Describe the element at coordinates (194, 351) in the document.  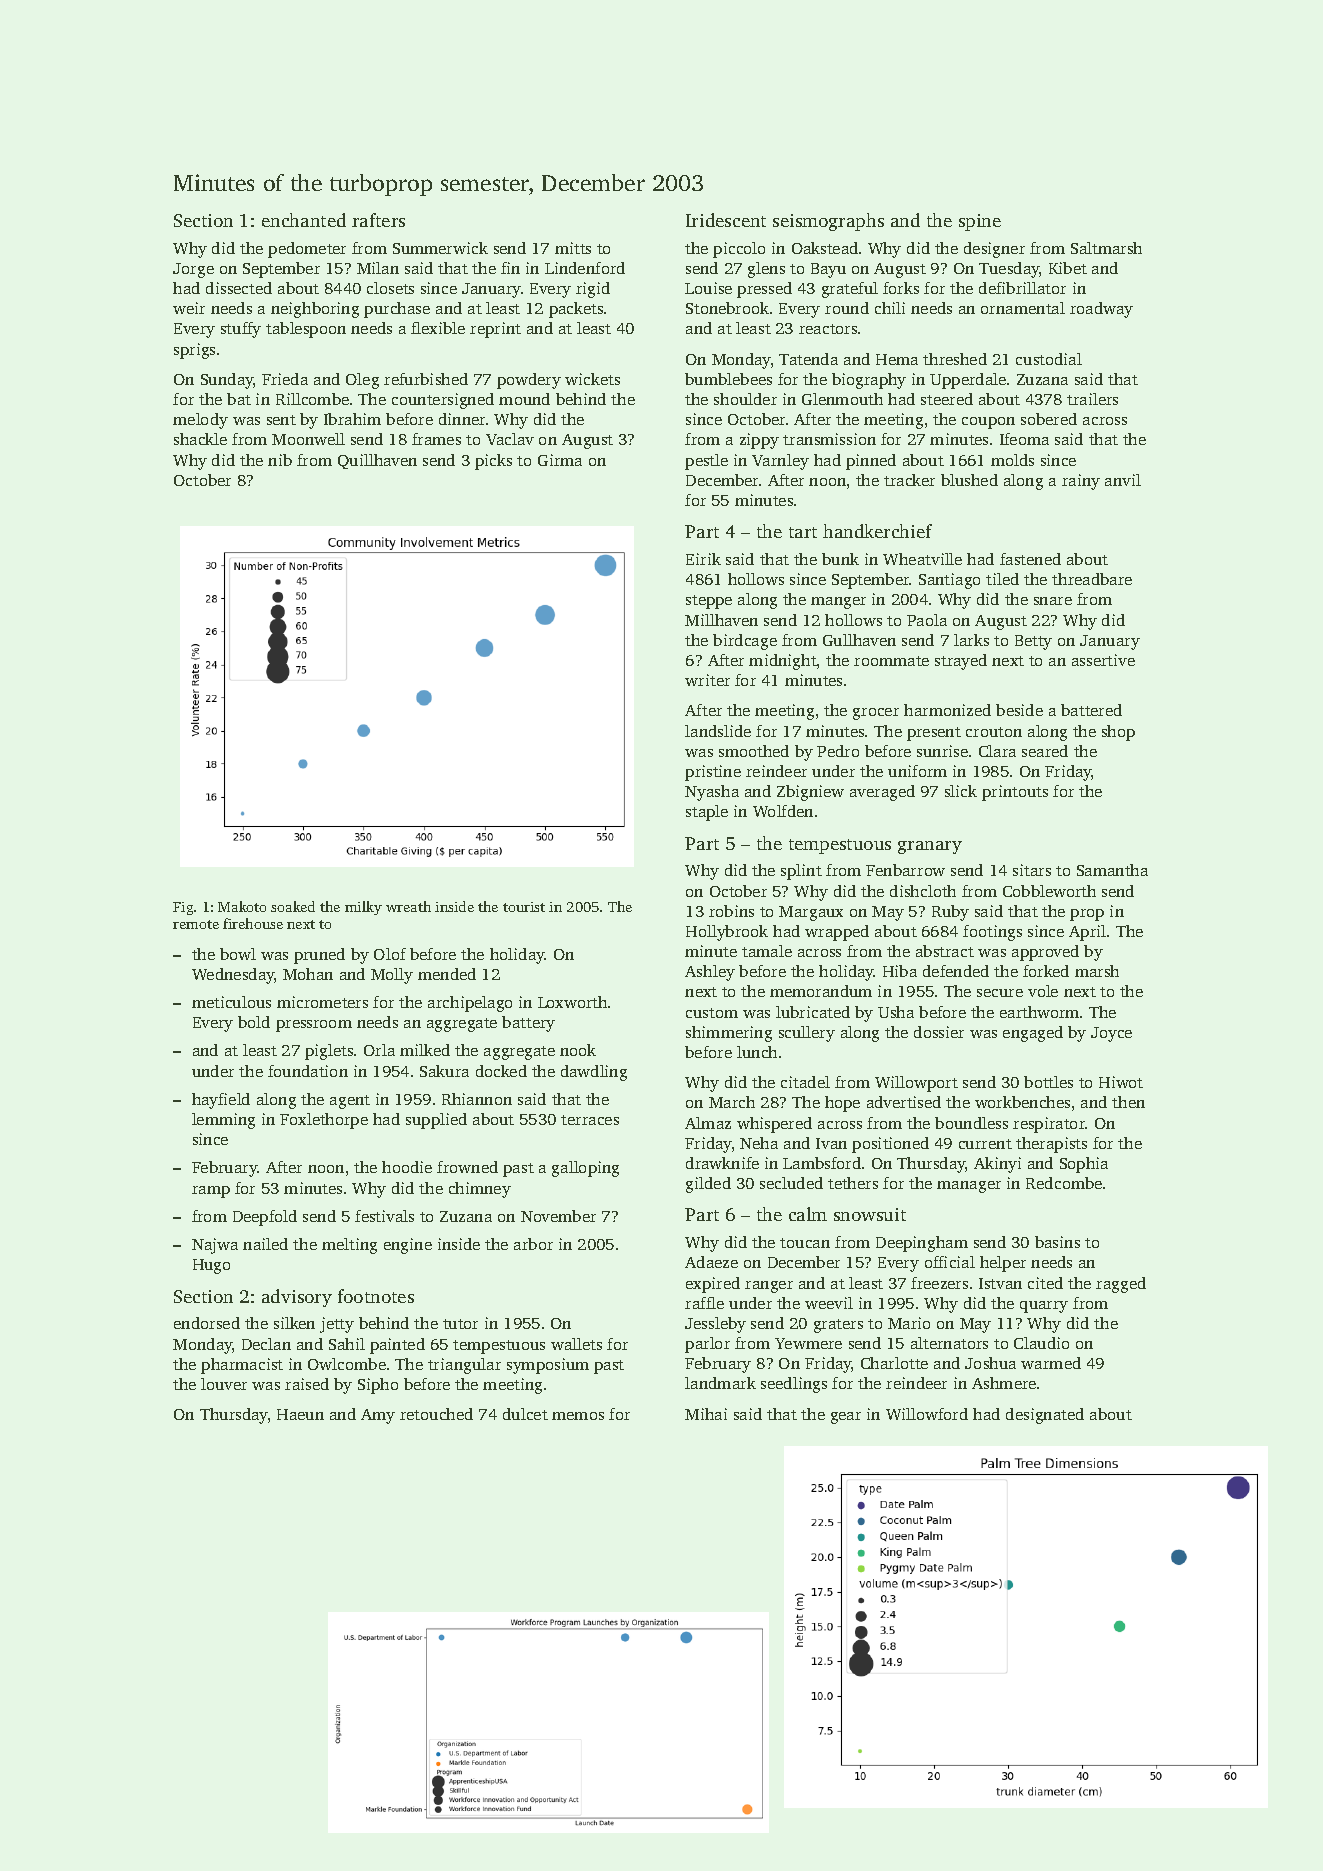
I see `sprigs` at that location.
